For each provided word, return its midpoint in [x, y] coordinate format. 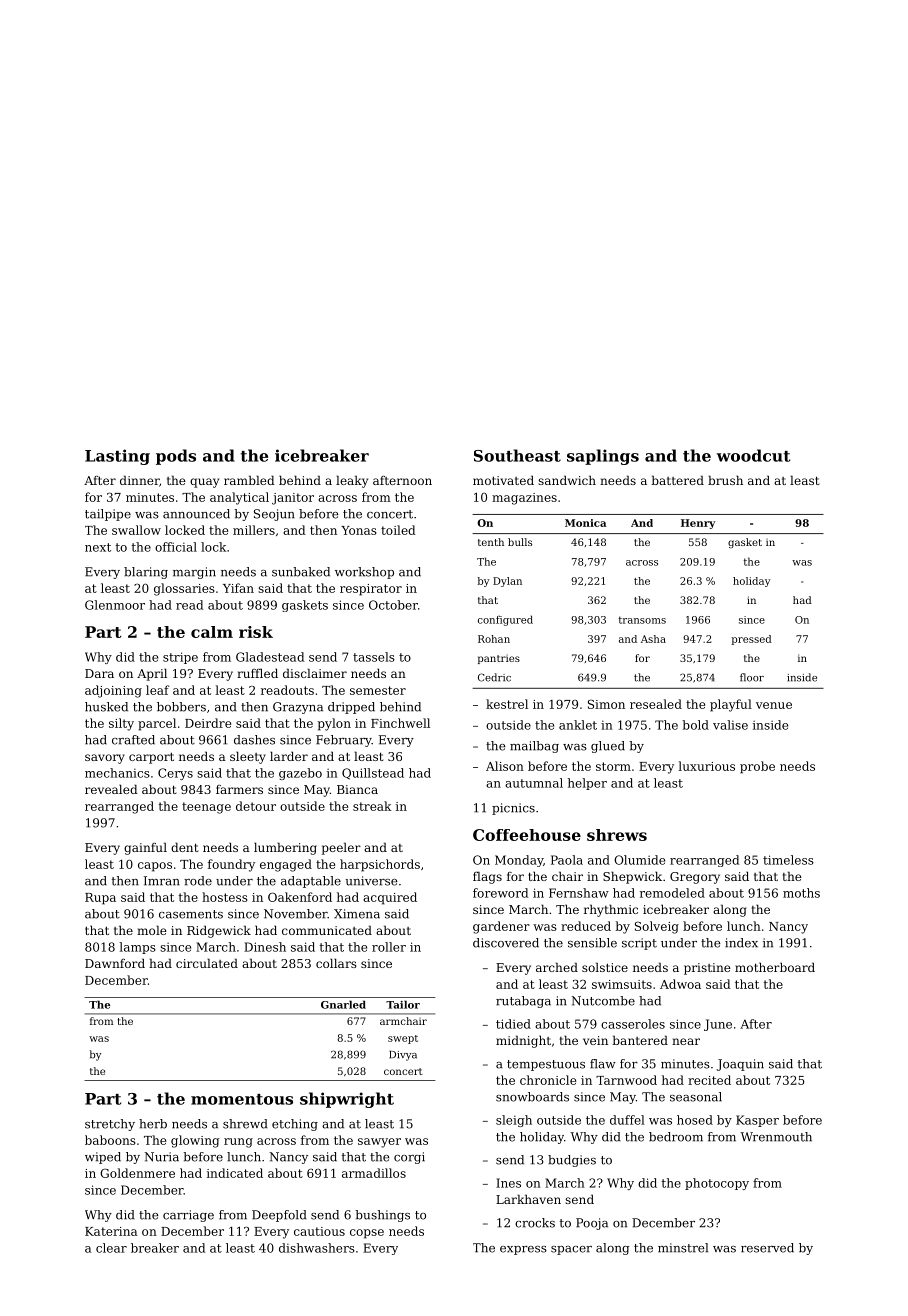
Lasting [117, 457]
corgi [409, 1158]
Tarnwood [626, 1080]
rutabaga [523, 1002]
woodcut [753, 455]
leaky [352, 481]
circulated [207, 963]
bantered [640, 1040]
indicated [235, 1173]
